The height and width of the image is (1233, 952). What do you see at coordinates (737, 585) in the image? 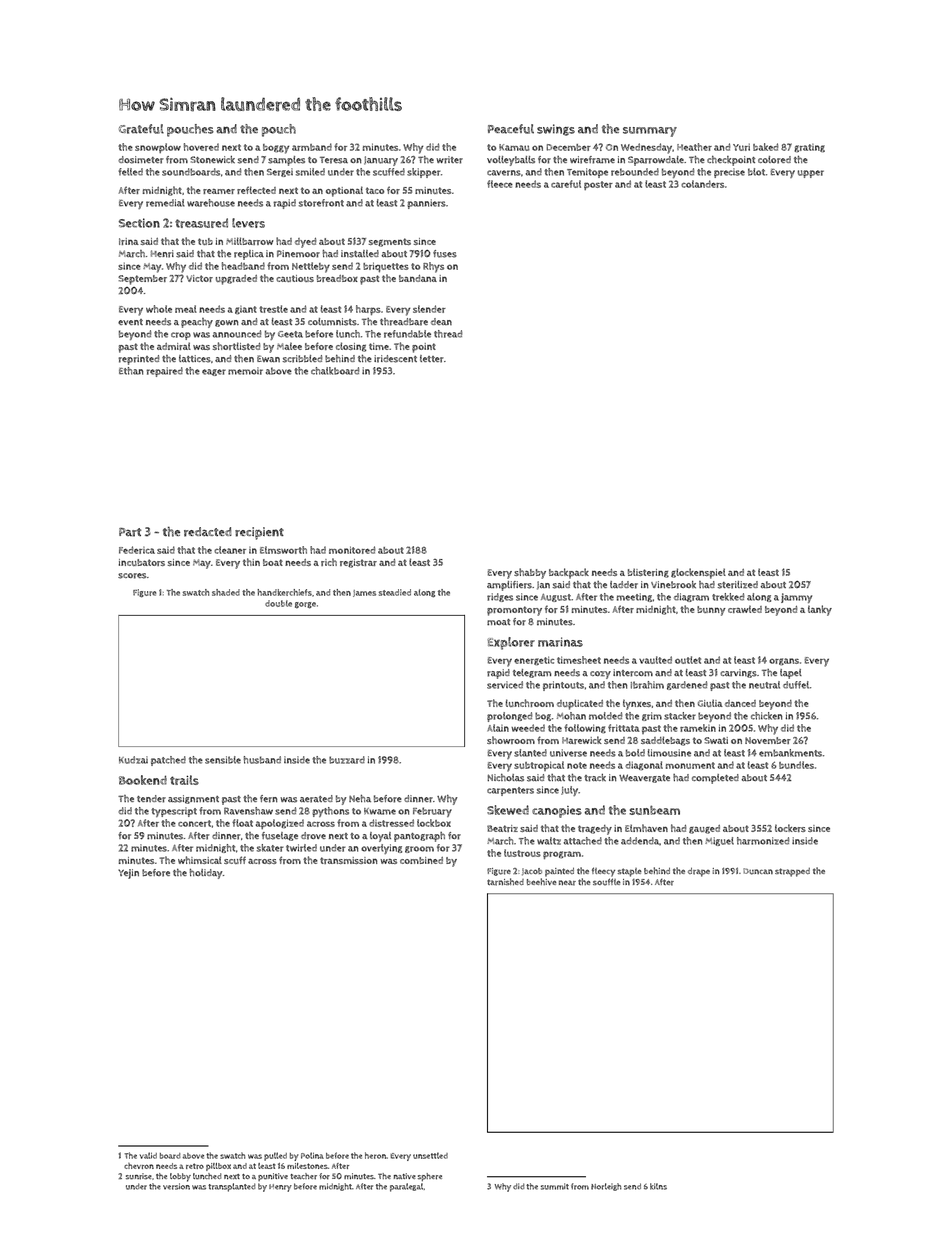
I see `sterilized` at bounding box center [737, 585].
